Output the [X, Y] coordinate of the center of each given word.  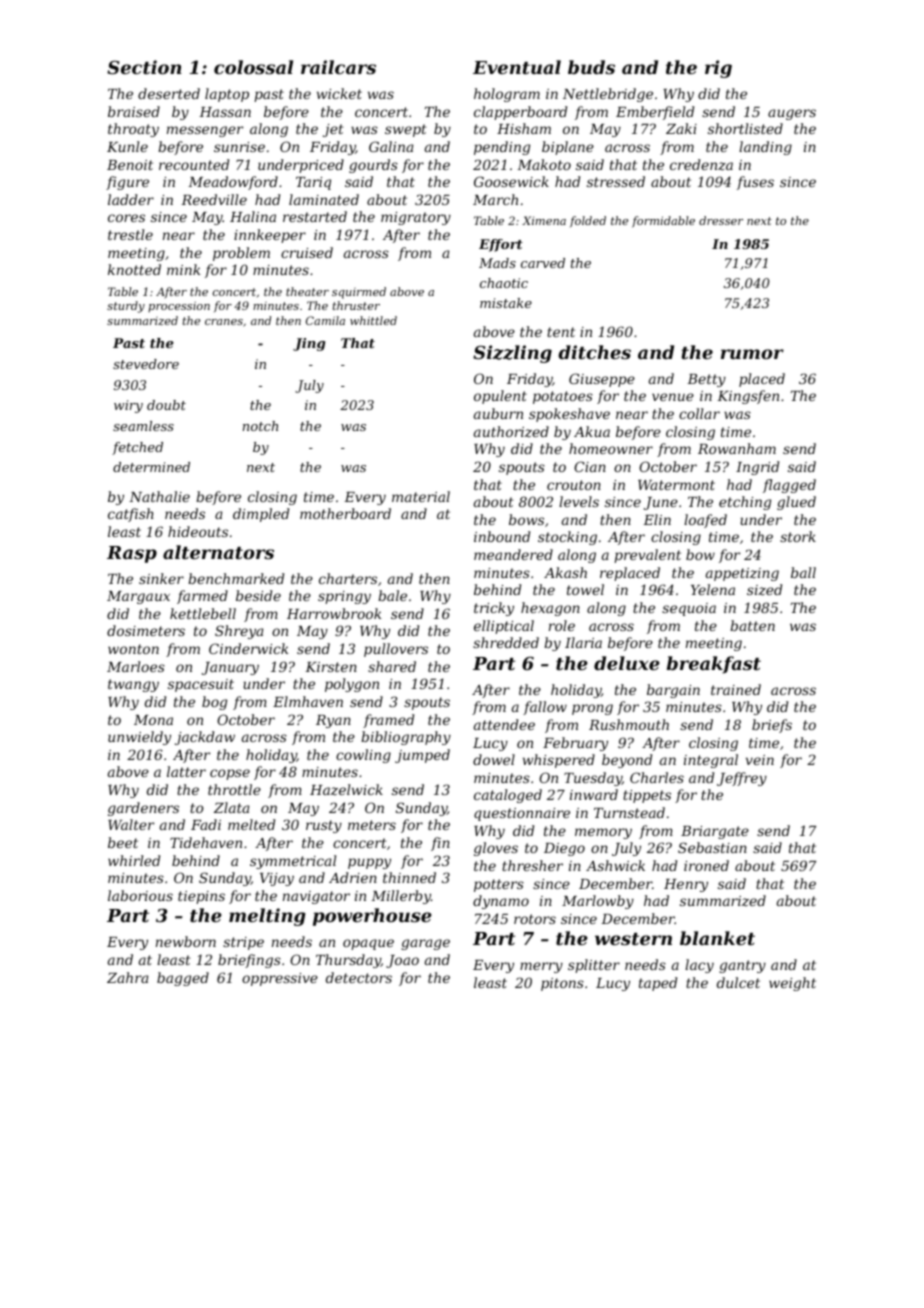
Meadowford [233, 183]
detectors [359, 977]
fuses [755, 183]
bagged [183, 979]
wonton [133, 649]
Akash [565, 572]
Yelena [713, 589]
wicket [339, 93]
